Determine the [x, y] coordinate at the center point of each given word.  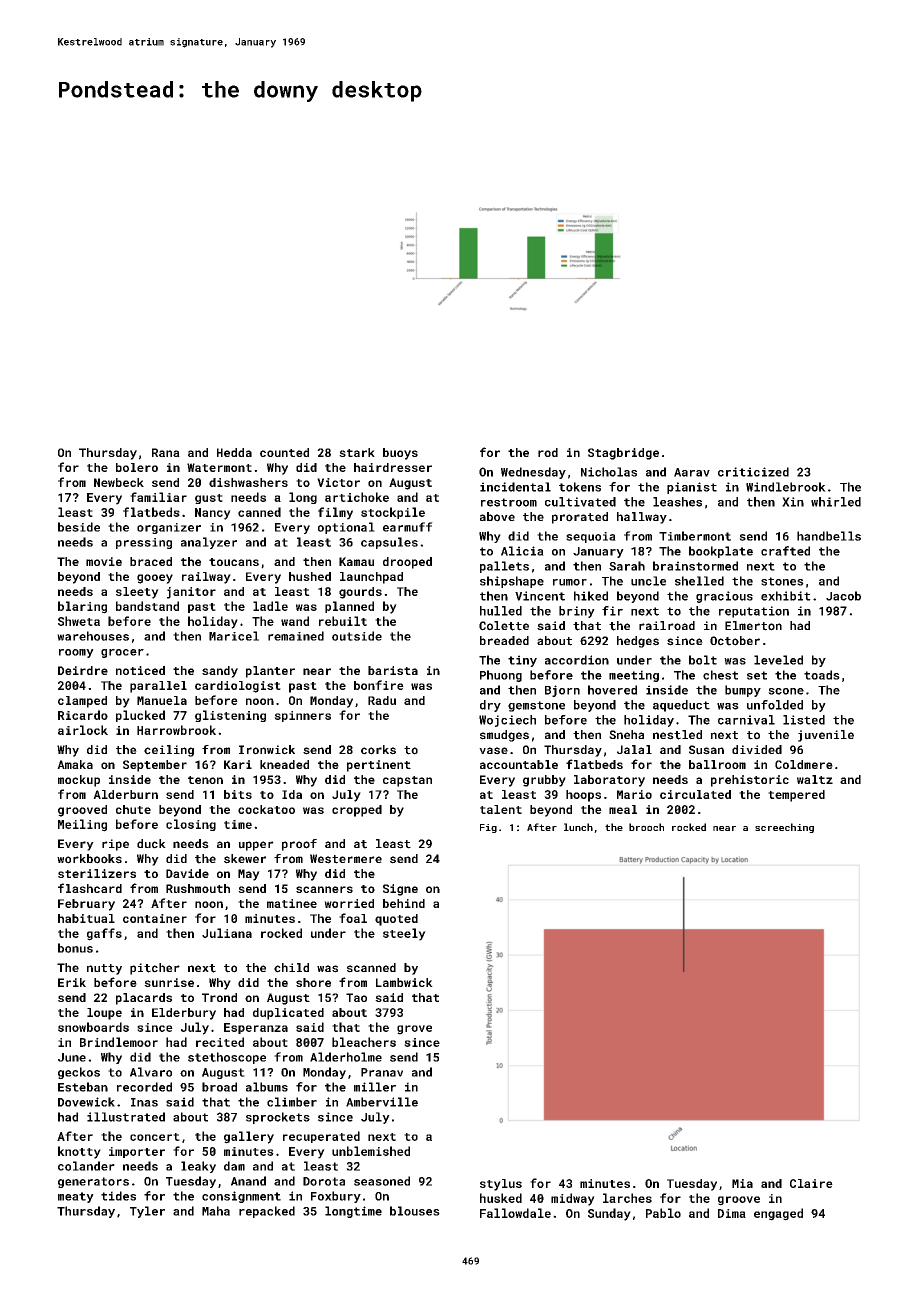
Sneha [626, 734]
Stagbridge [623, 454]
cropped [357, 811]
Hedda [234, 452]
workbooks [89, 859]
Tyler [147, 1212]
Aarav [692, 472]
